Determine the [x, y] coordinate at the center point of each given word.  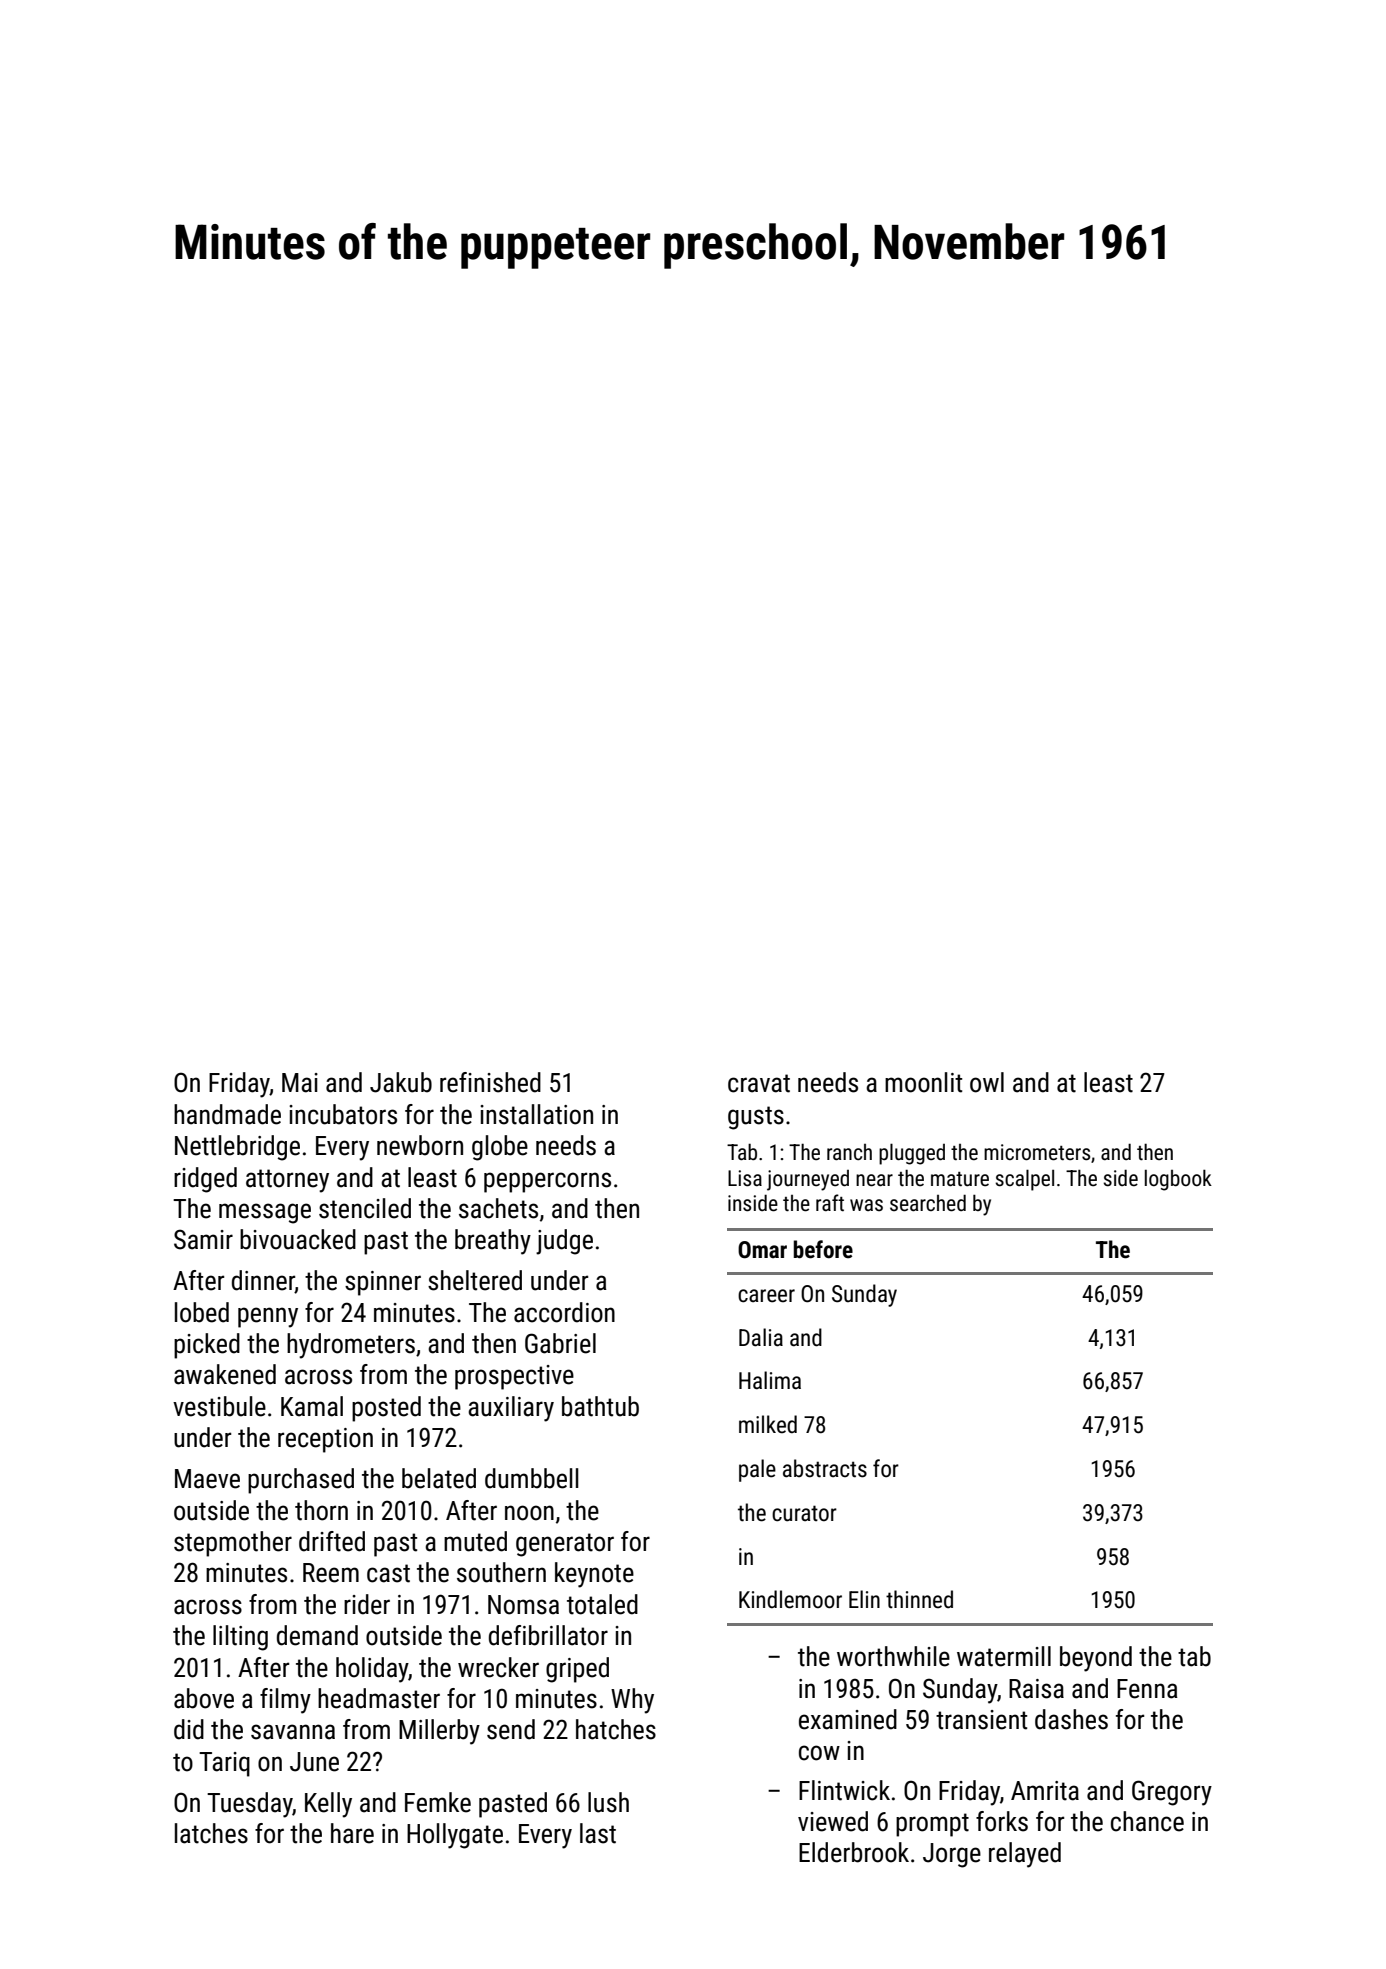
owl [987, 1082]
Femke [438, 1802]
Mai [300, 1083]
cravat [759, 1083]
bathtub [600, 1406]
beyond [1096, 1659]
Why [632, 1701]
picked [207, 1346]
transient [981, 1720]
